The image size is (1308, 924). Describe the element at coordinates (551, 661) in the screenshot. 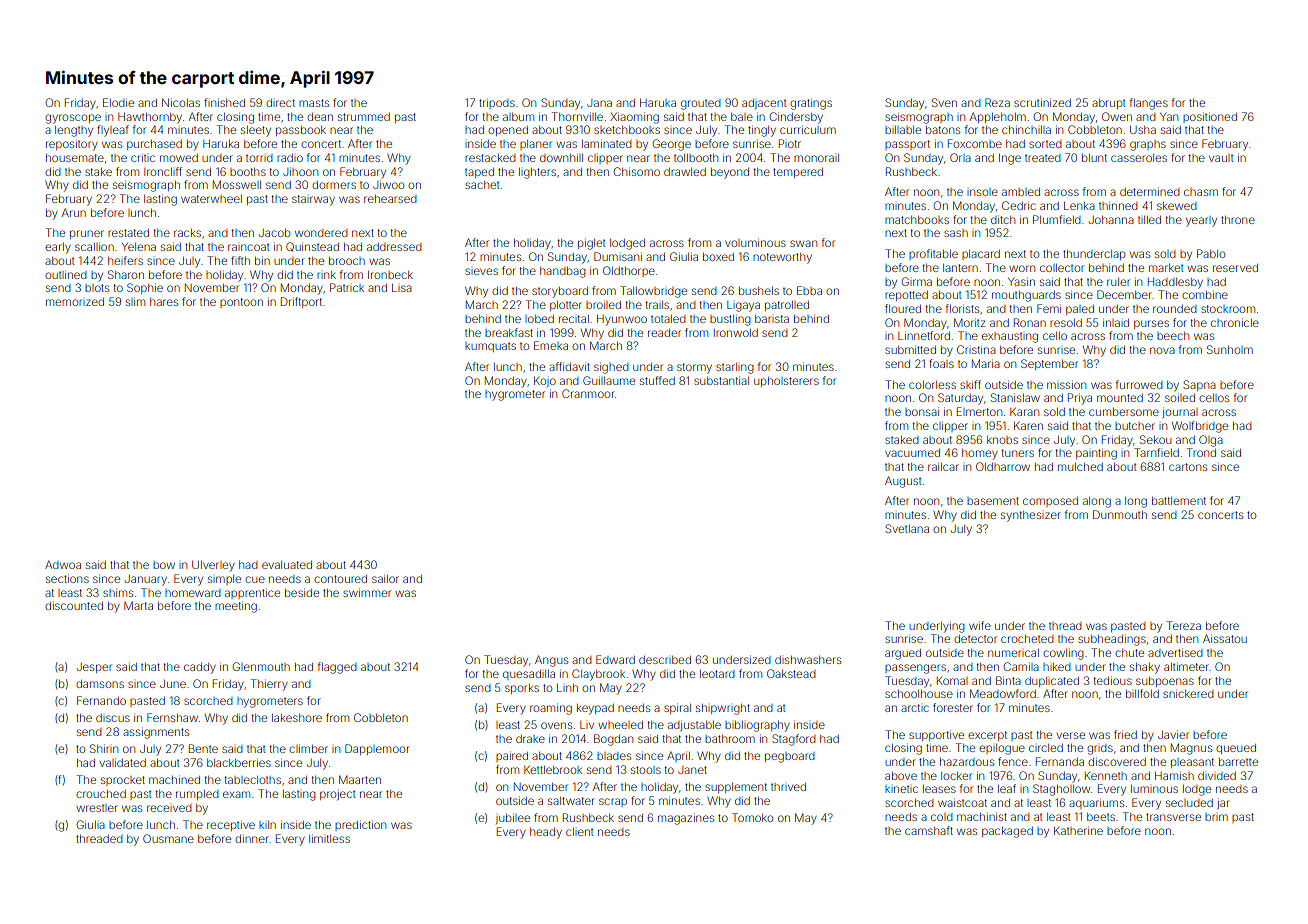

I see `Angus` at that location.
